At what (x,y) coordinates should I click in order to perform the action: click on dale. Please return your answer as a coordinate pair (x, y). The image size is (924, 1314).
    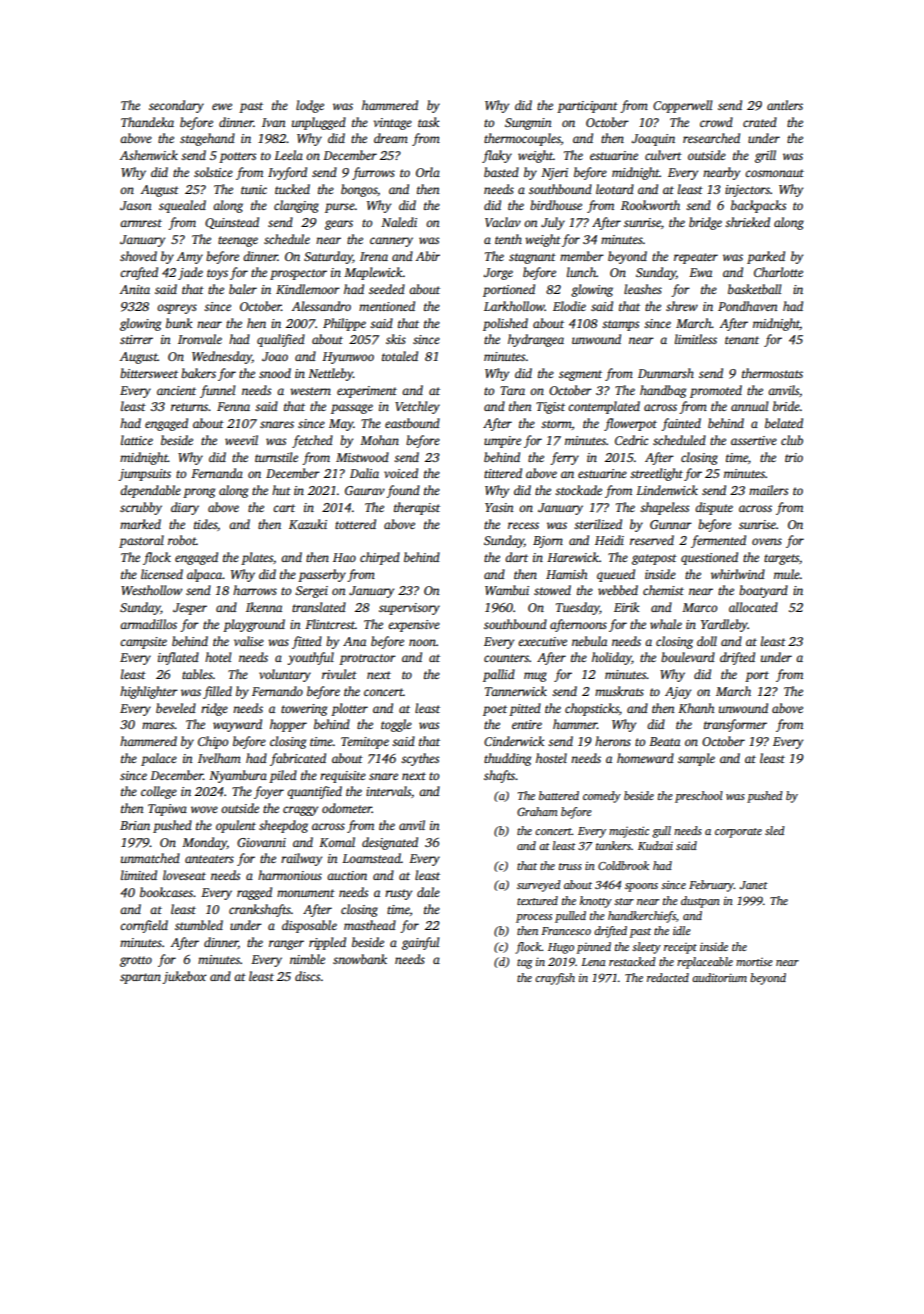
    Looking at the image, I should click on (428, 892).
